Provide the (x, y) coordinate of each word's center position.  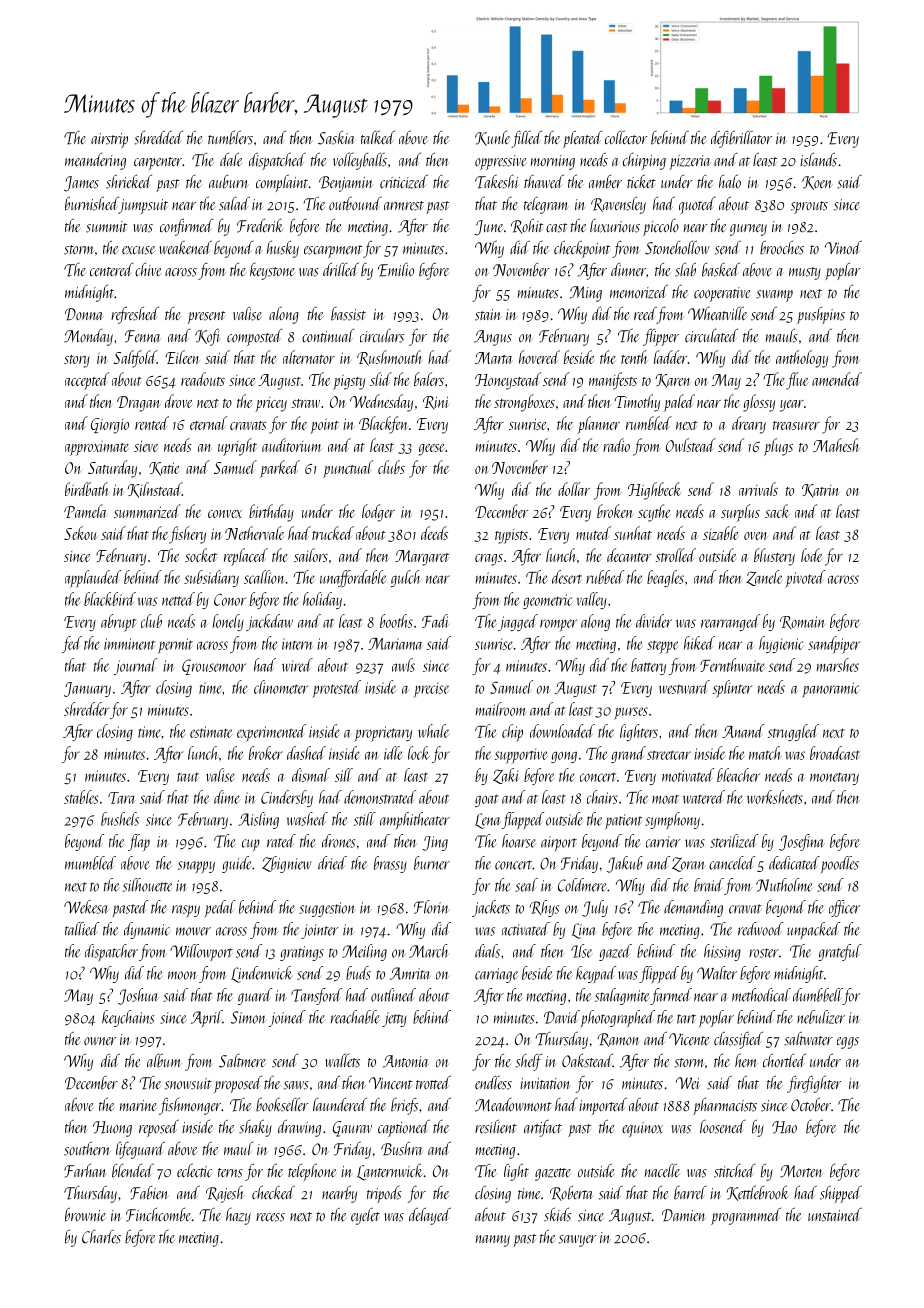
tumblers (230, 137)
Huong (112, 1129)
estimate (211, 732)
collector (626, 137)
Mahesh (835, 445)
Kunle (492, 138)
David (562, 1017)
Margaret (422, 558)
